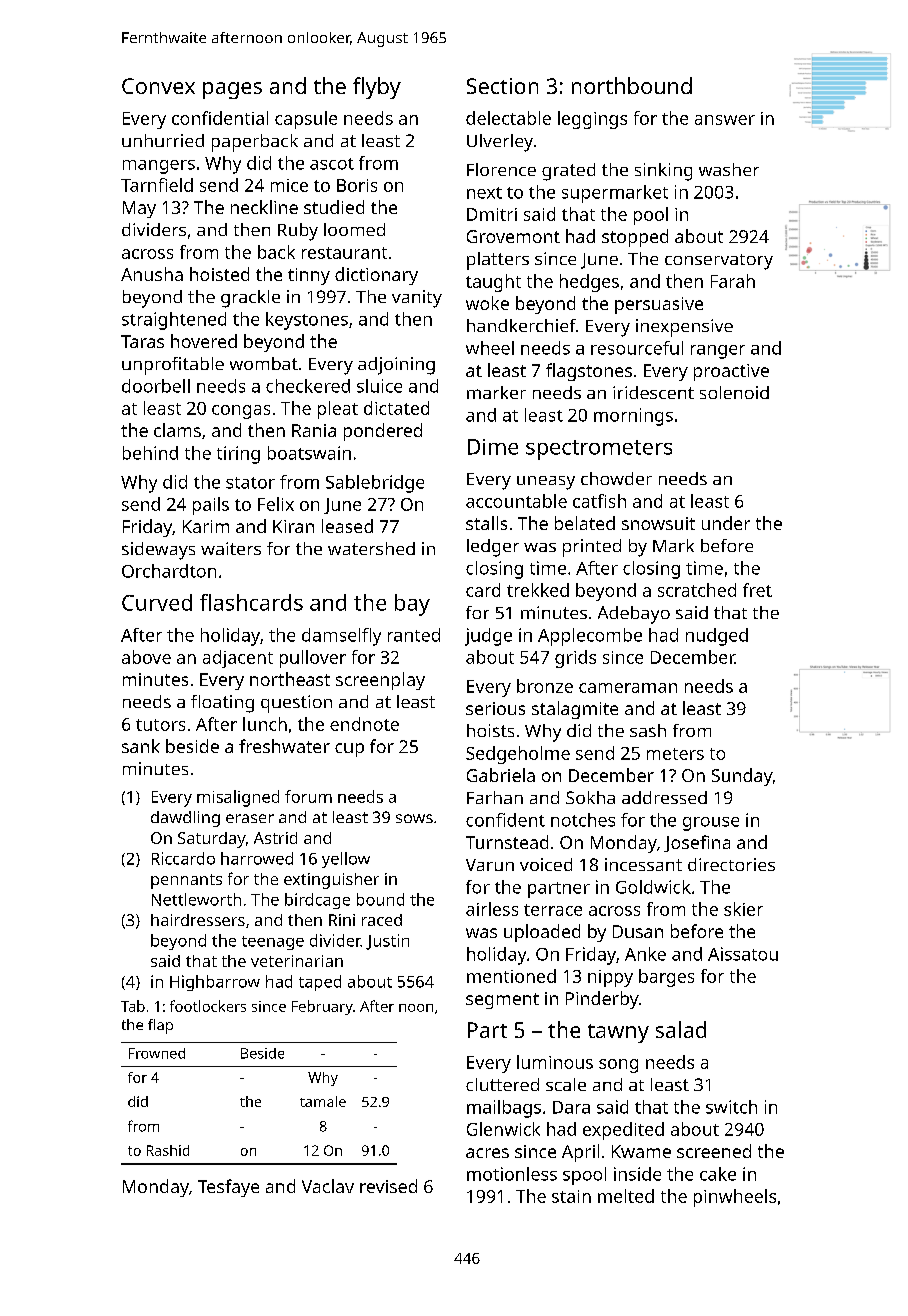 Image resolution: width=908 pixels, height=1316 pixels. I want to click on under, so click(726, 523).
